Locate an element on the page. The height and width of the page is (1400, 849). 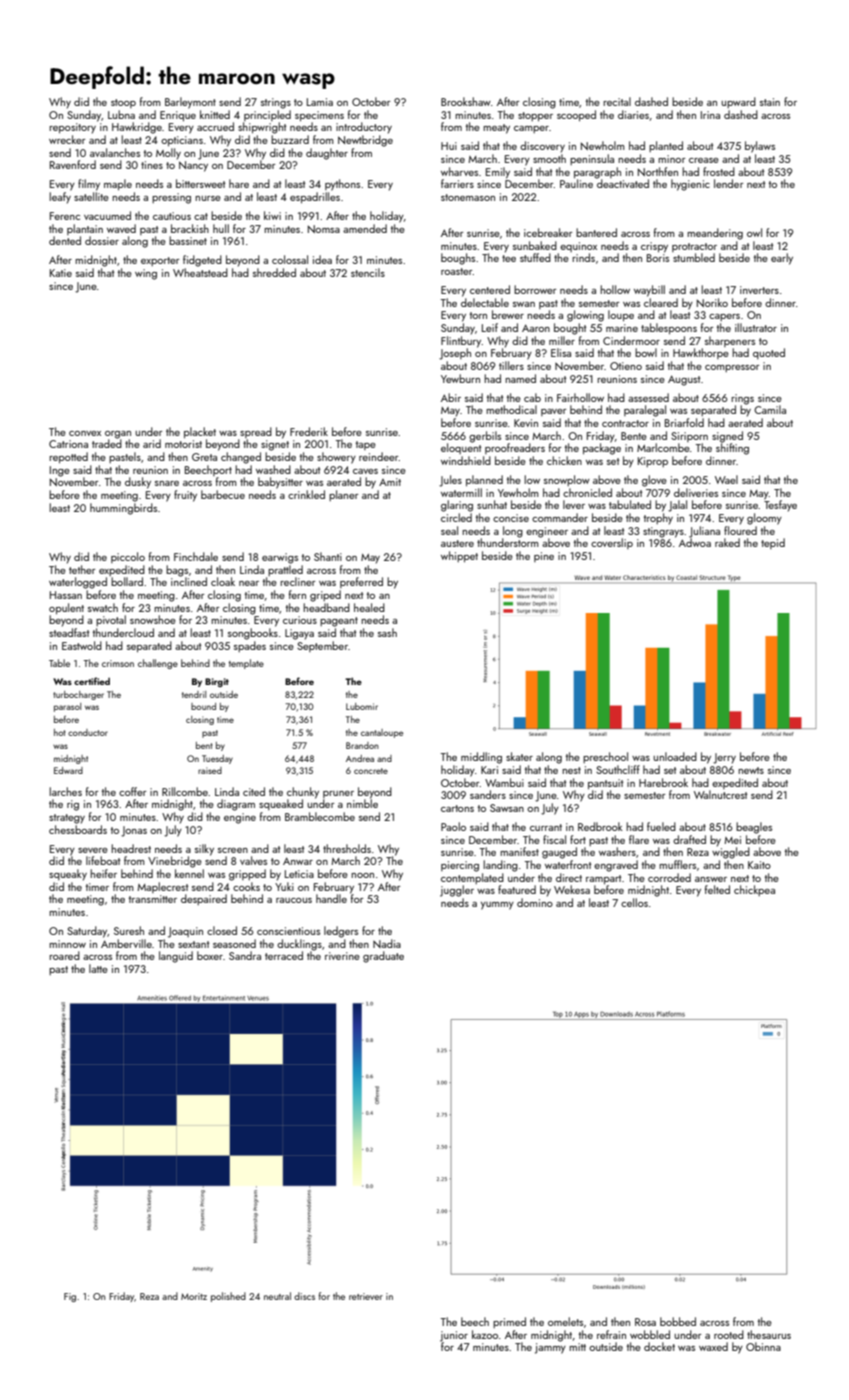
cleared is located at coordinates (661, 302).
